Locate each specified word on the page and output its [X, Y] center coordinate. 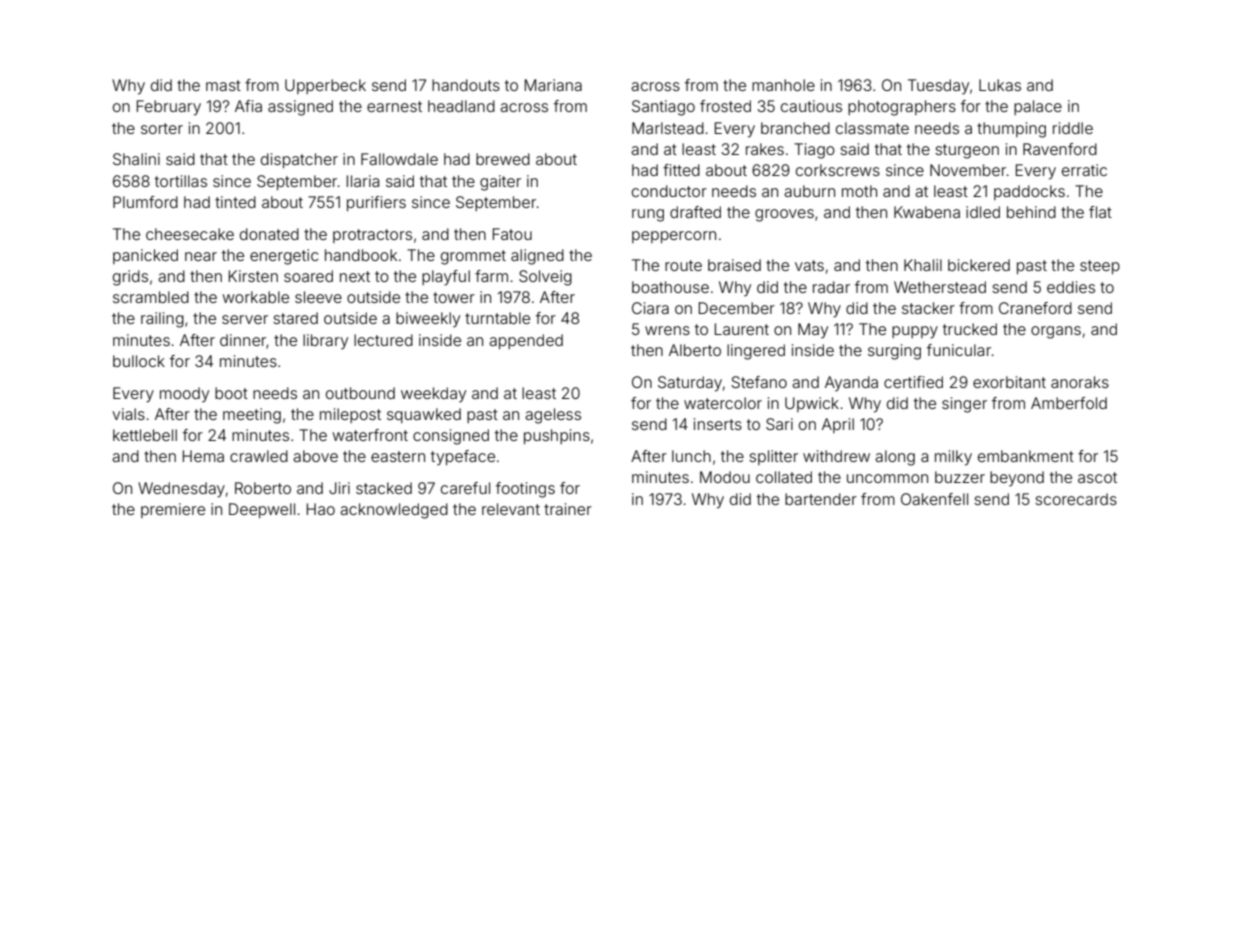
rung [648, 215]
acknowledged [394, 511]
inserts [718, 424]
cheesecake [190, 234]
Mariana [553, 85]
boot [231, 393]
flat [1100, 212]
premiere [173, 510]
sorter [162, 128]
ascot [1097, 477]
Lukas [1000, 85]
